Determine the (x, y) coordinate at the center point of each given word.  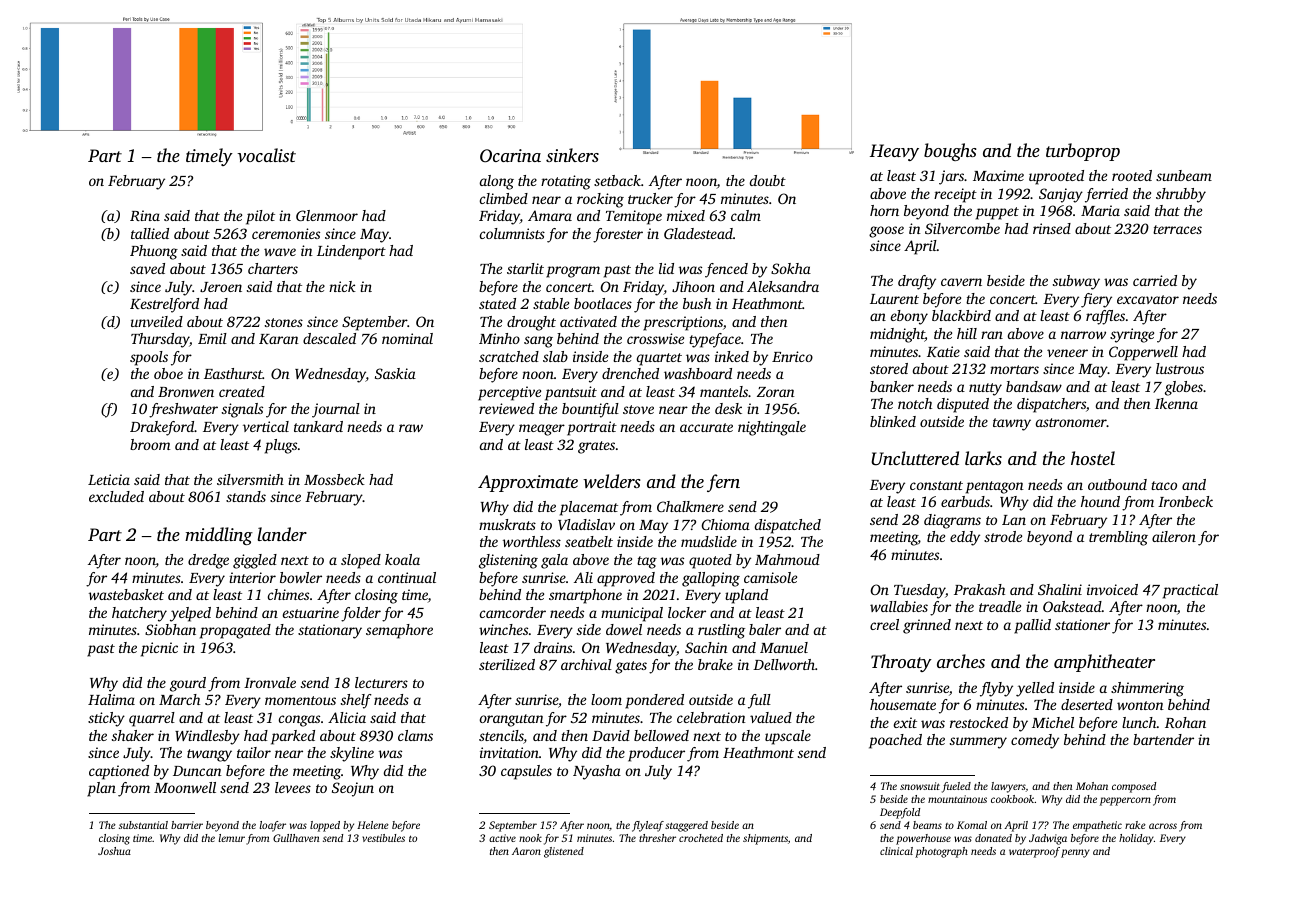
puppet (997, 213)
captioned (119, 772)
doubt (768, 180)
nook (530, 838)
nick (342, 286)
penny (1075, 853)
